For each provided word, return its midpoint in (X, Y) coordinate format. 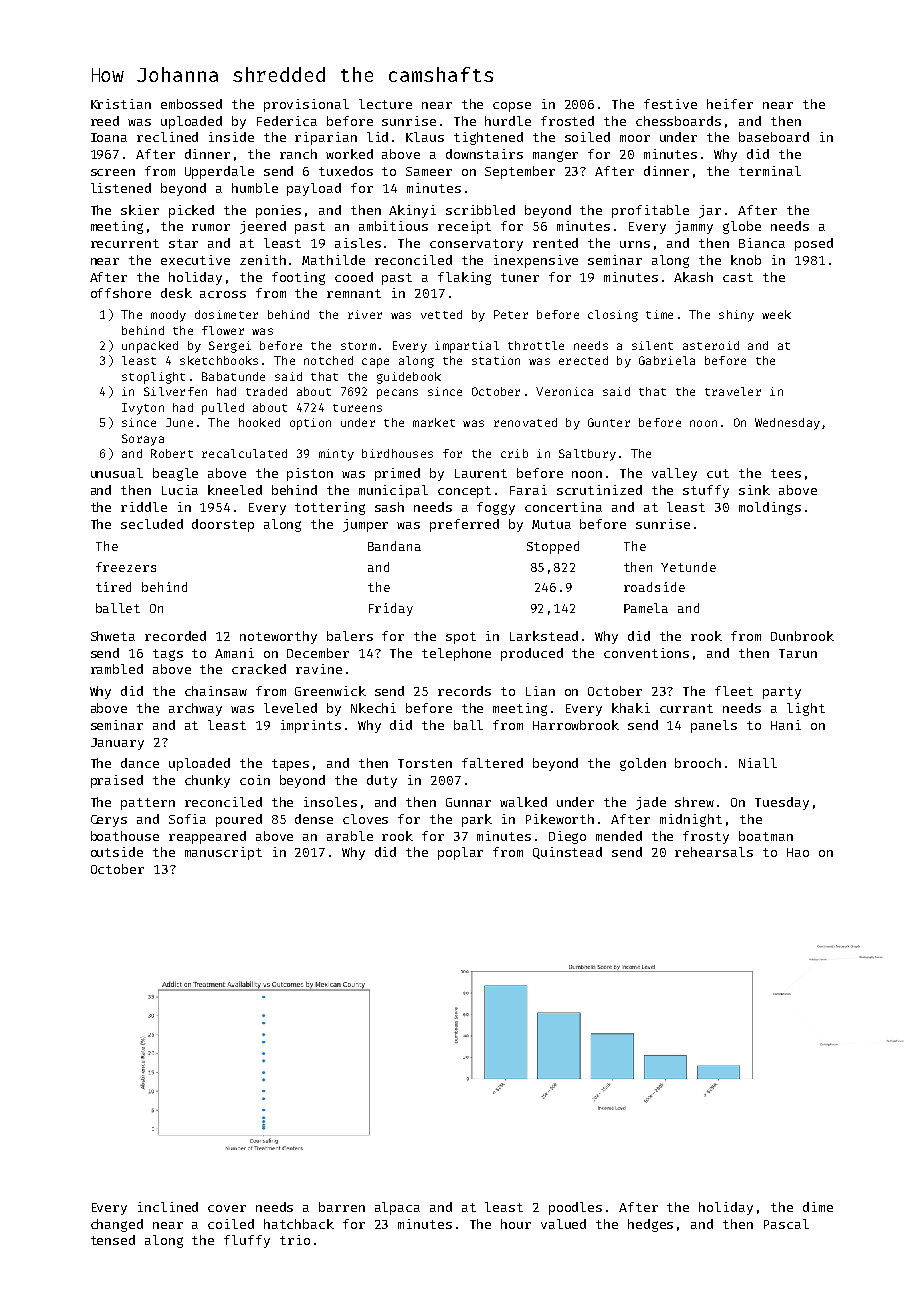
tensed (113, 1240)
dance (140, 763)
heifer (730, 104)
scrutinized (599, 490)
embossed (191, 104)
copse (512, 107)
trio (295, 1240)
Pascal (786, 1224)
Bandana (394, 546)
